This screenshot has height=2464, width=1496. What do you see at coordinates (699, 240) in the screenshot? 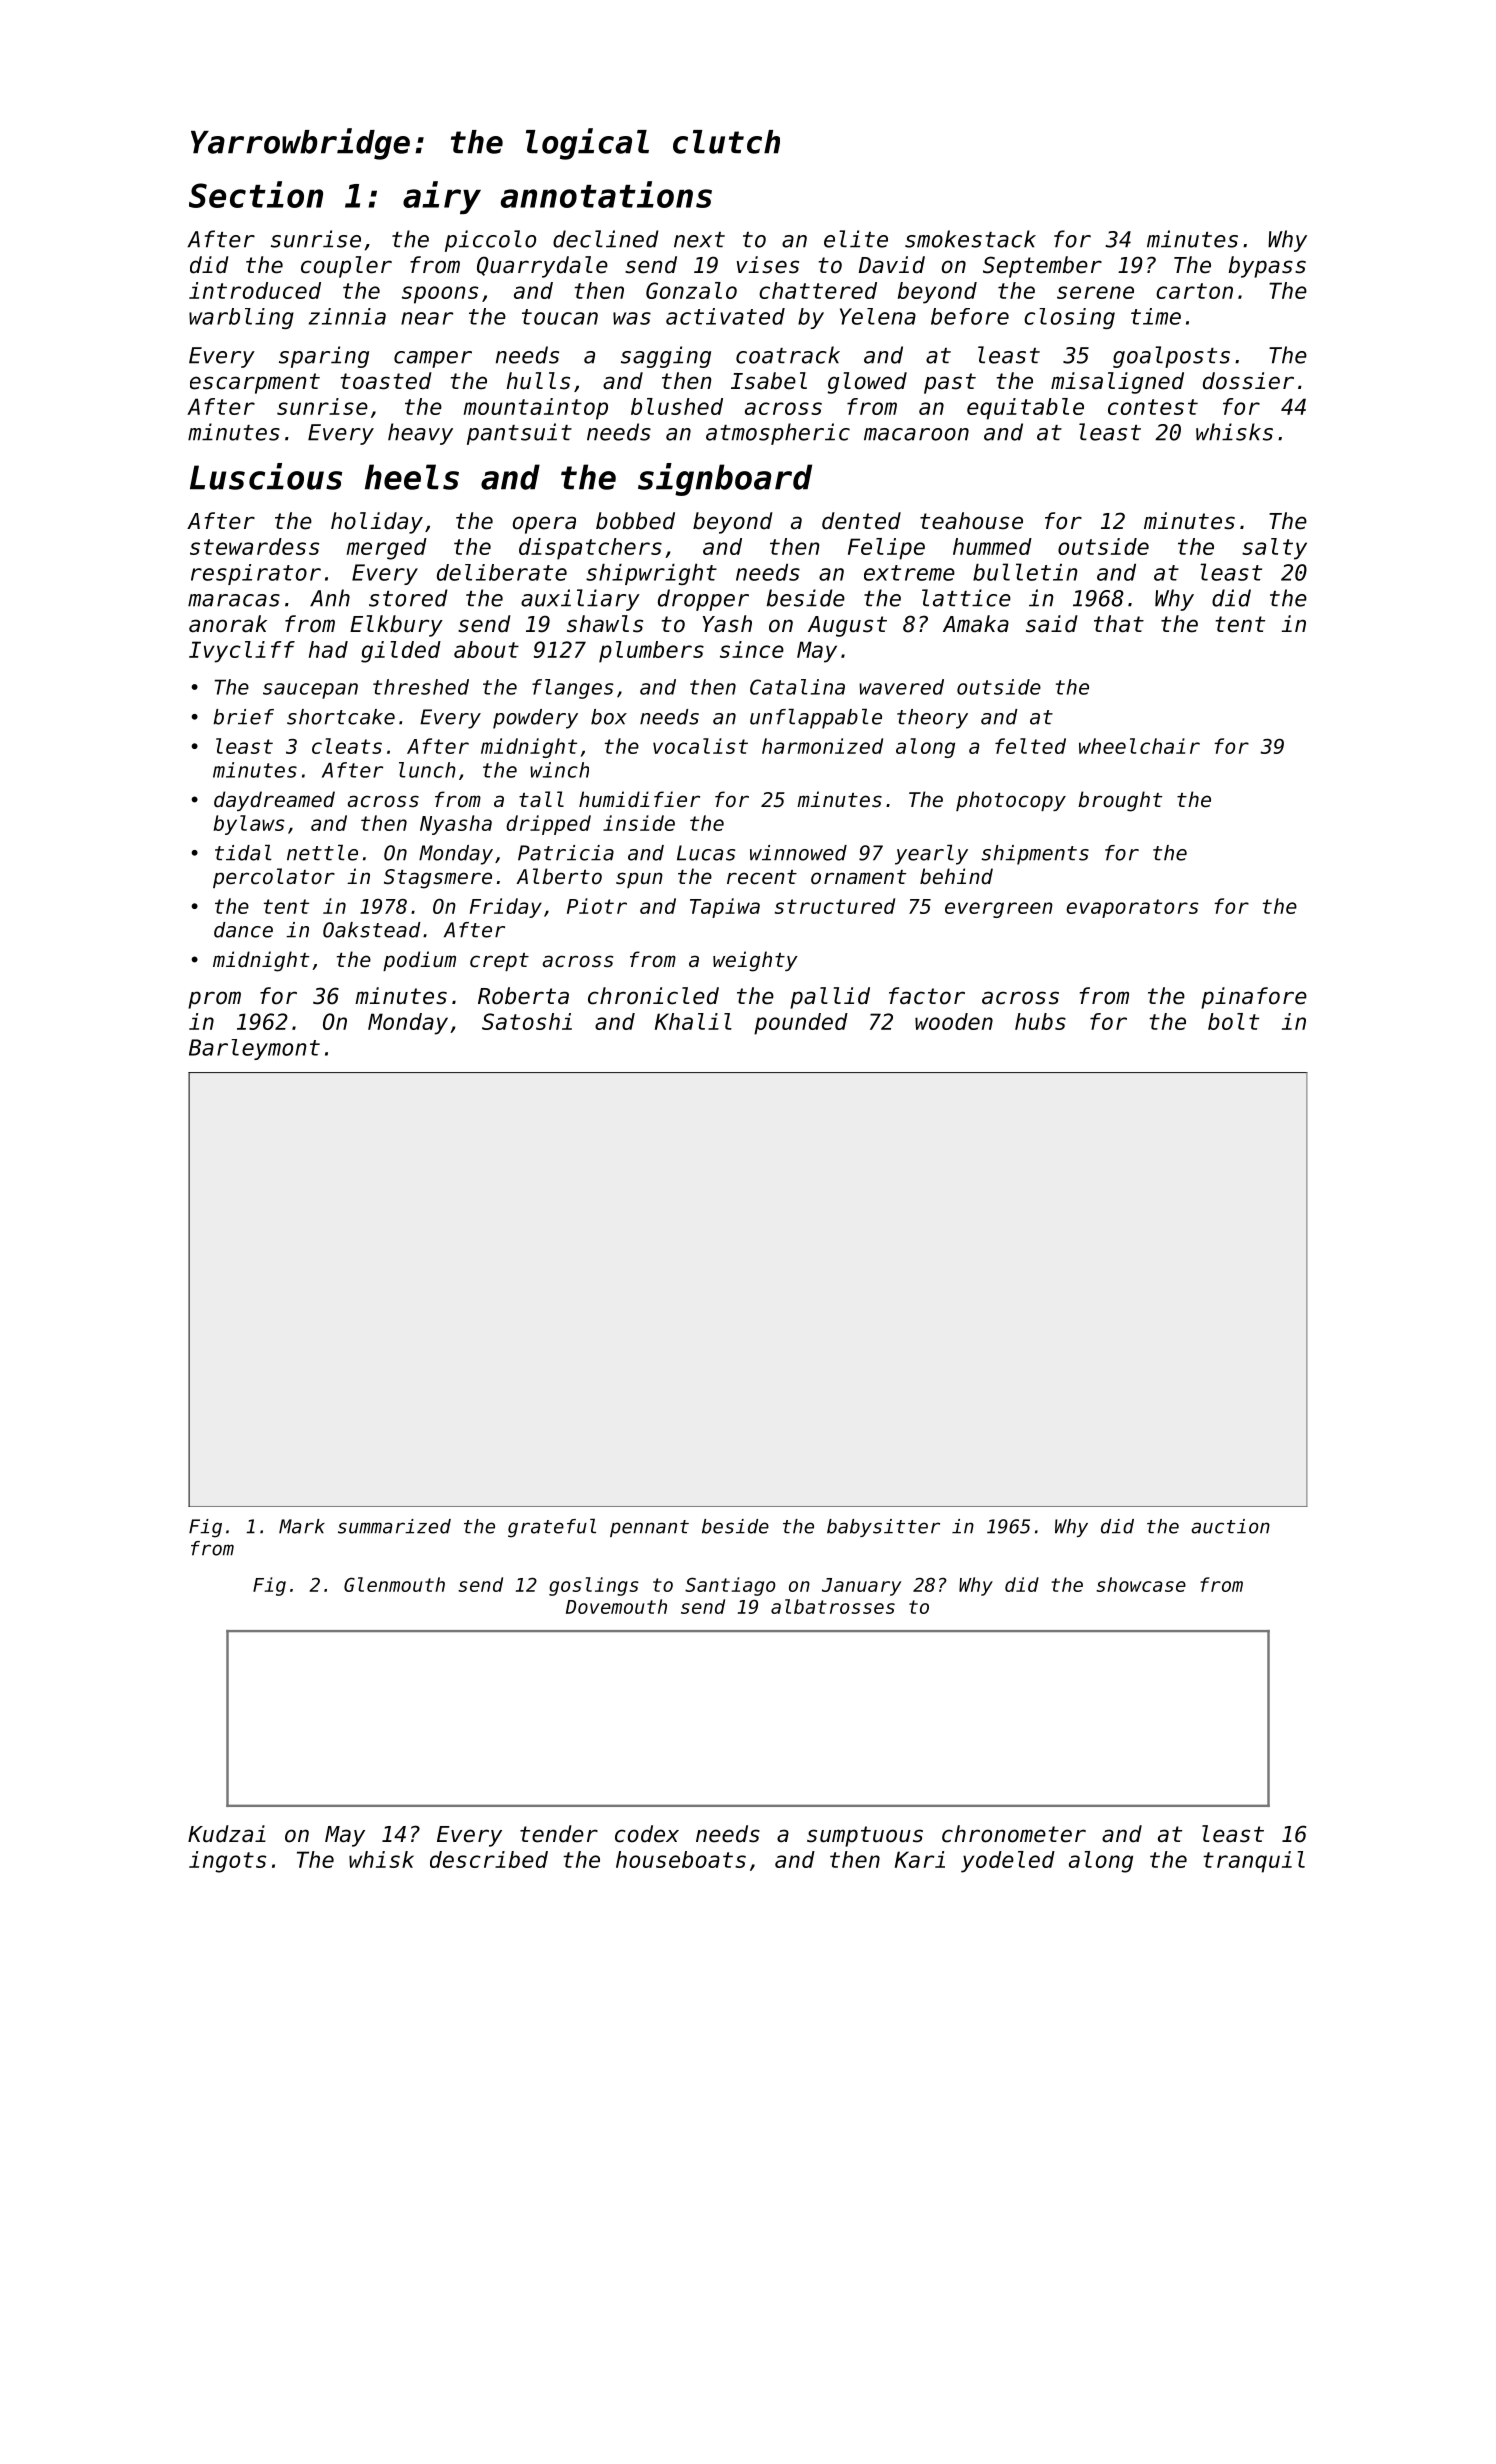
I see `next` at bounding box center [699, 240].
